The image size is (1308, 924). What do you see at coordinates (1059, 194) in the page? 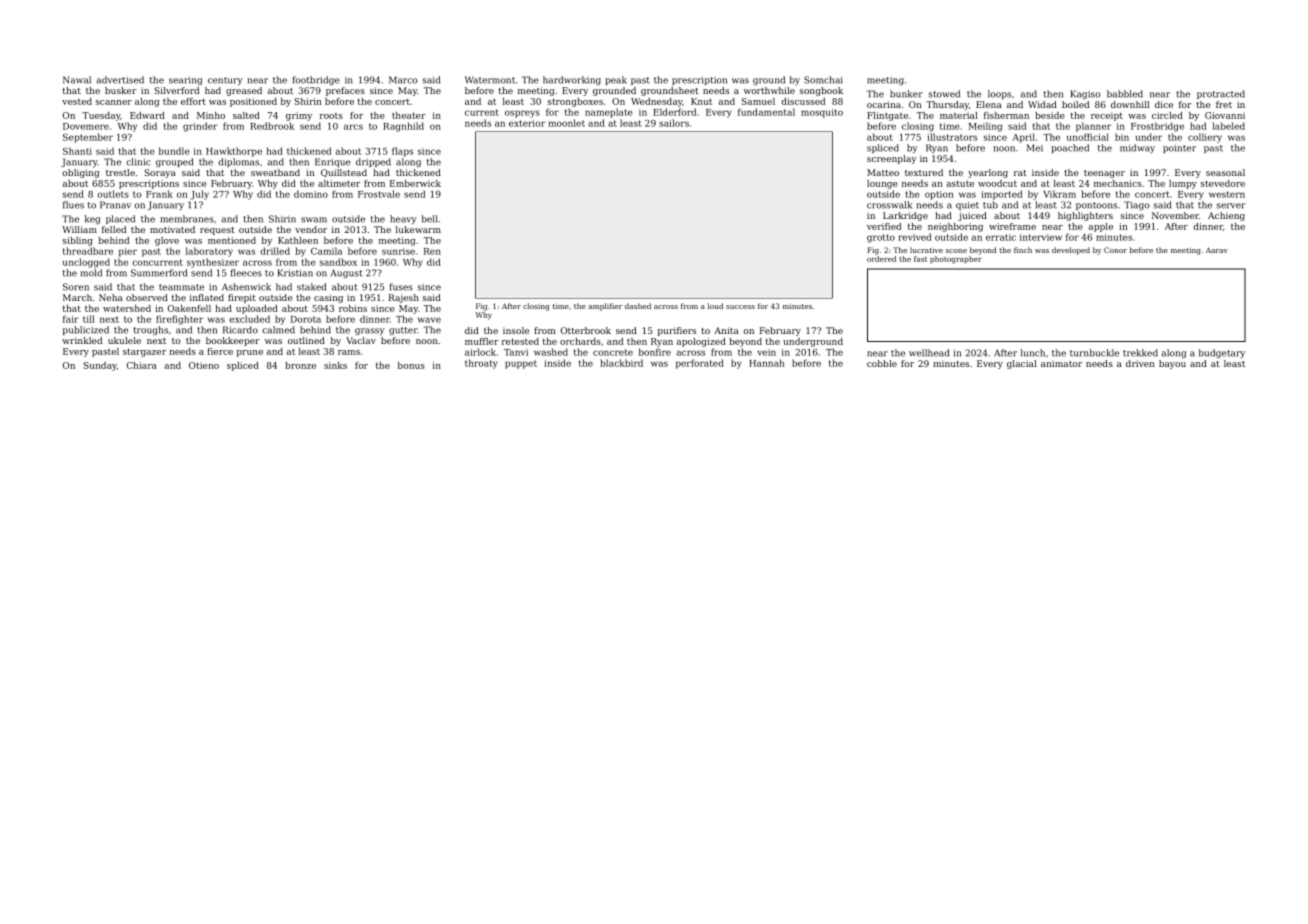
I see `Vikram` at bounding box center [1059, 194].
